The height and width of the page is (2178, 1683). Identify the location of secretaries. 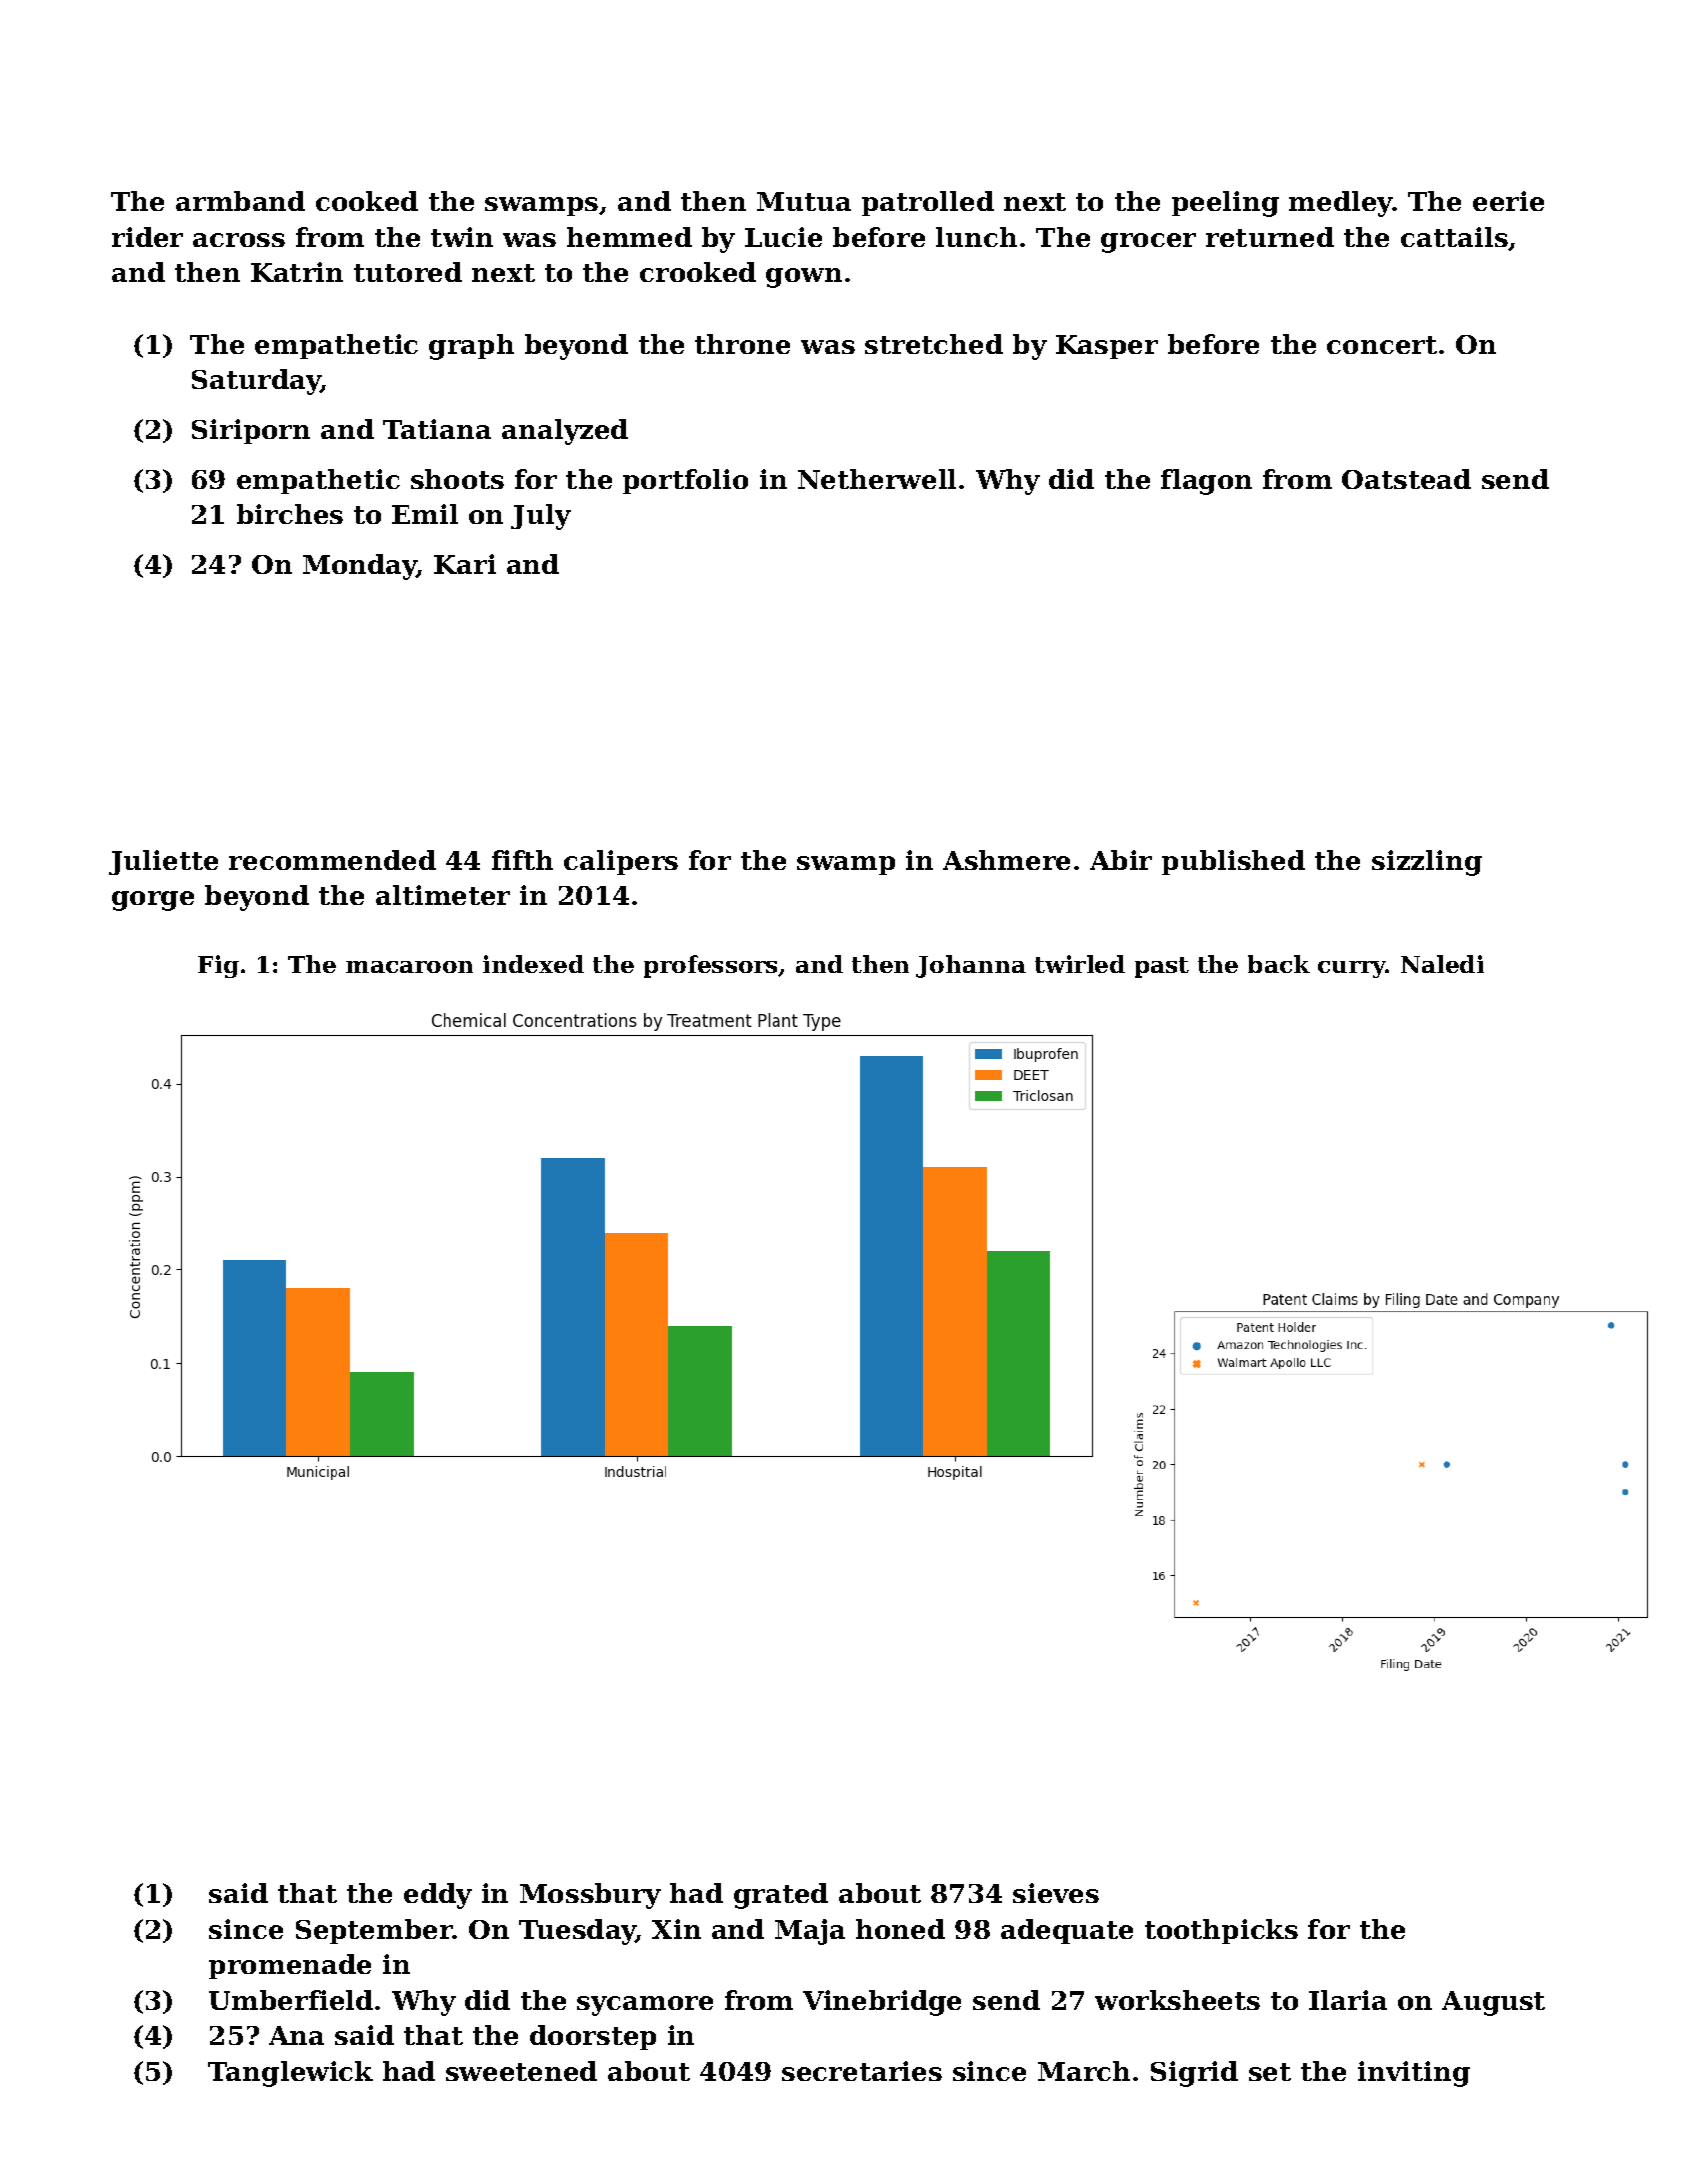
(862, 2071).
